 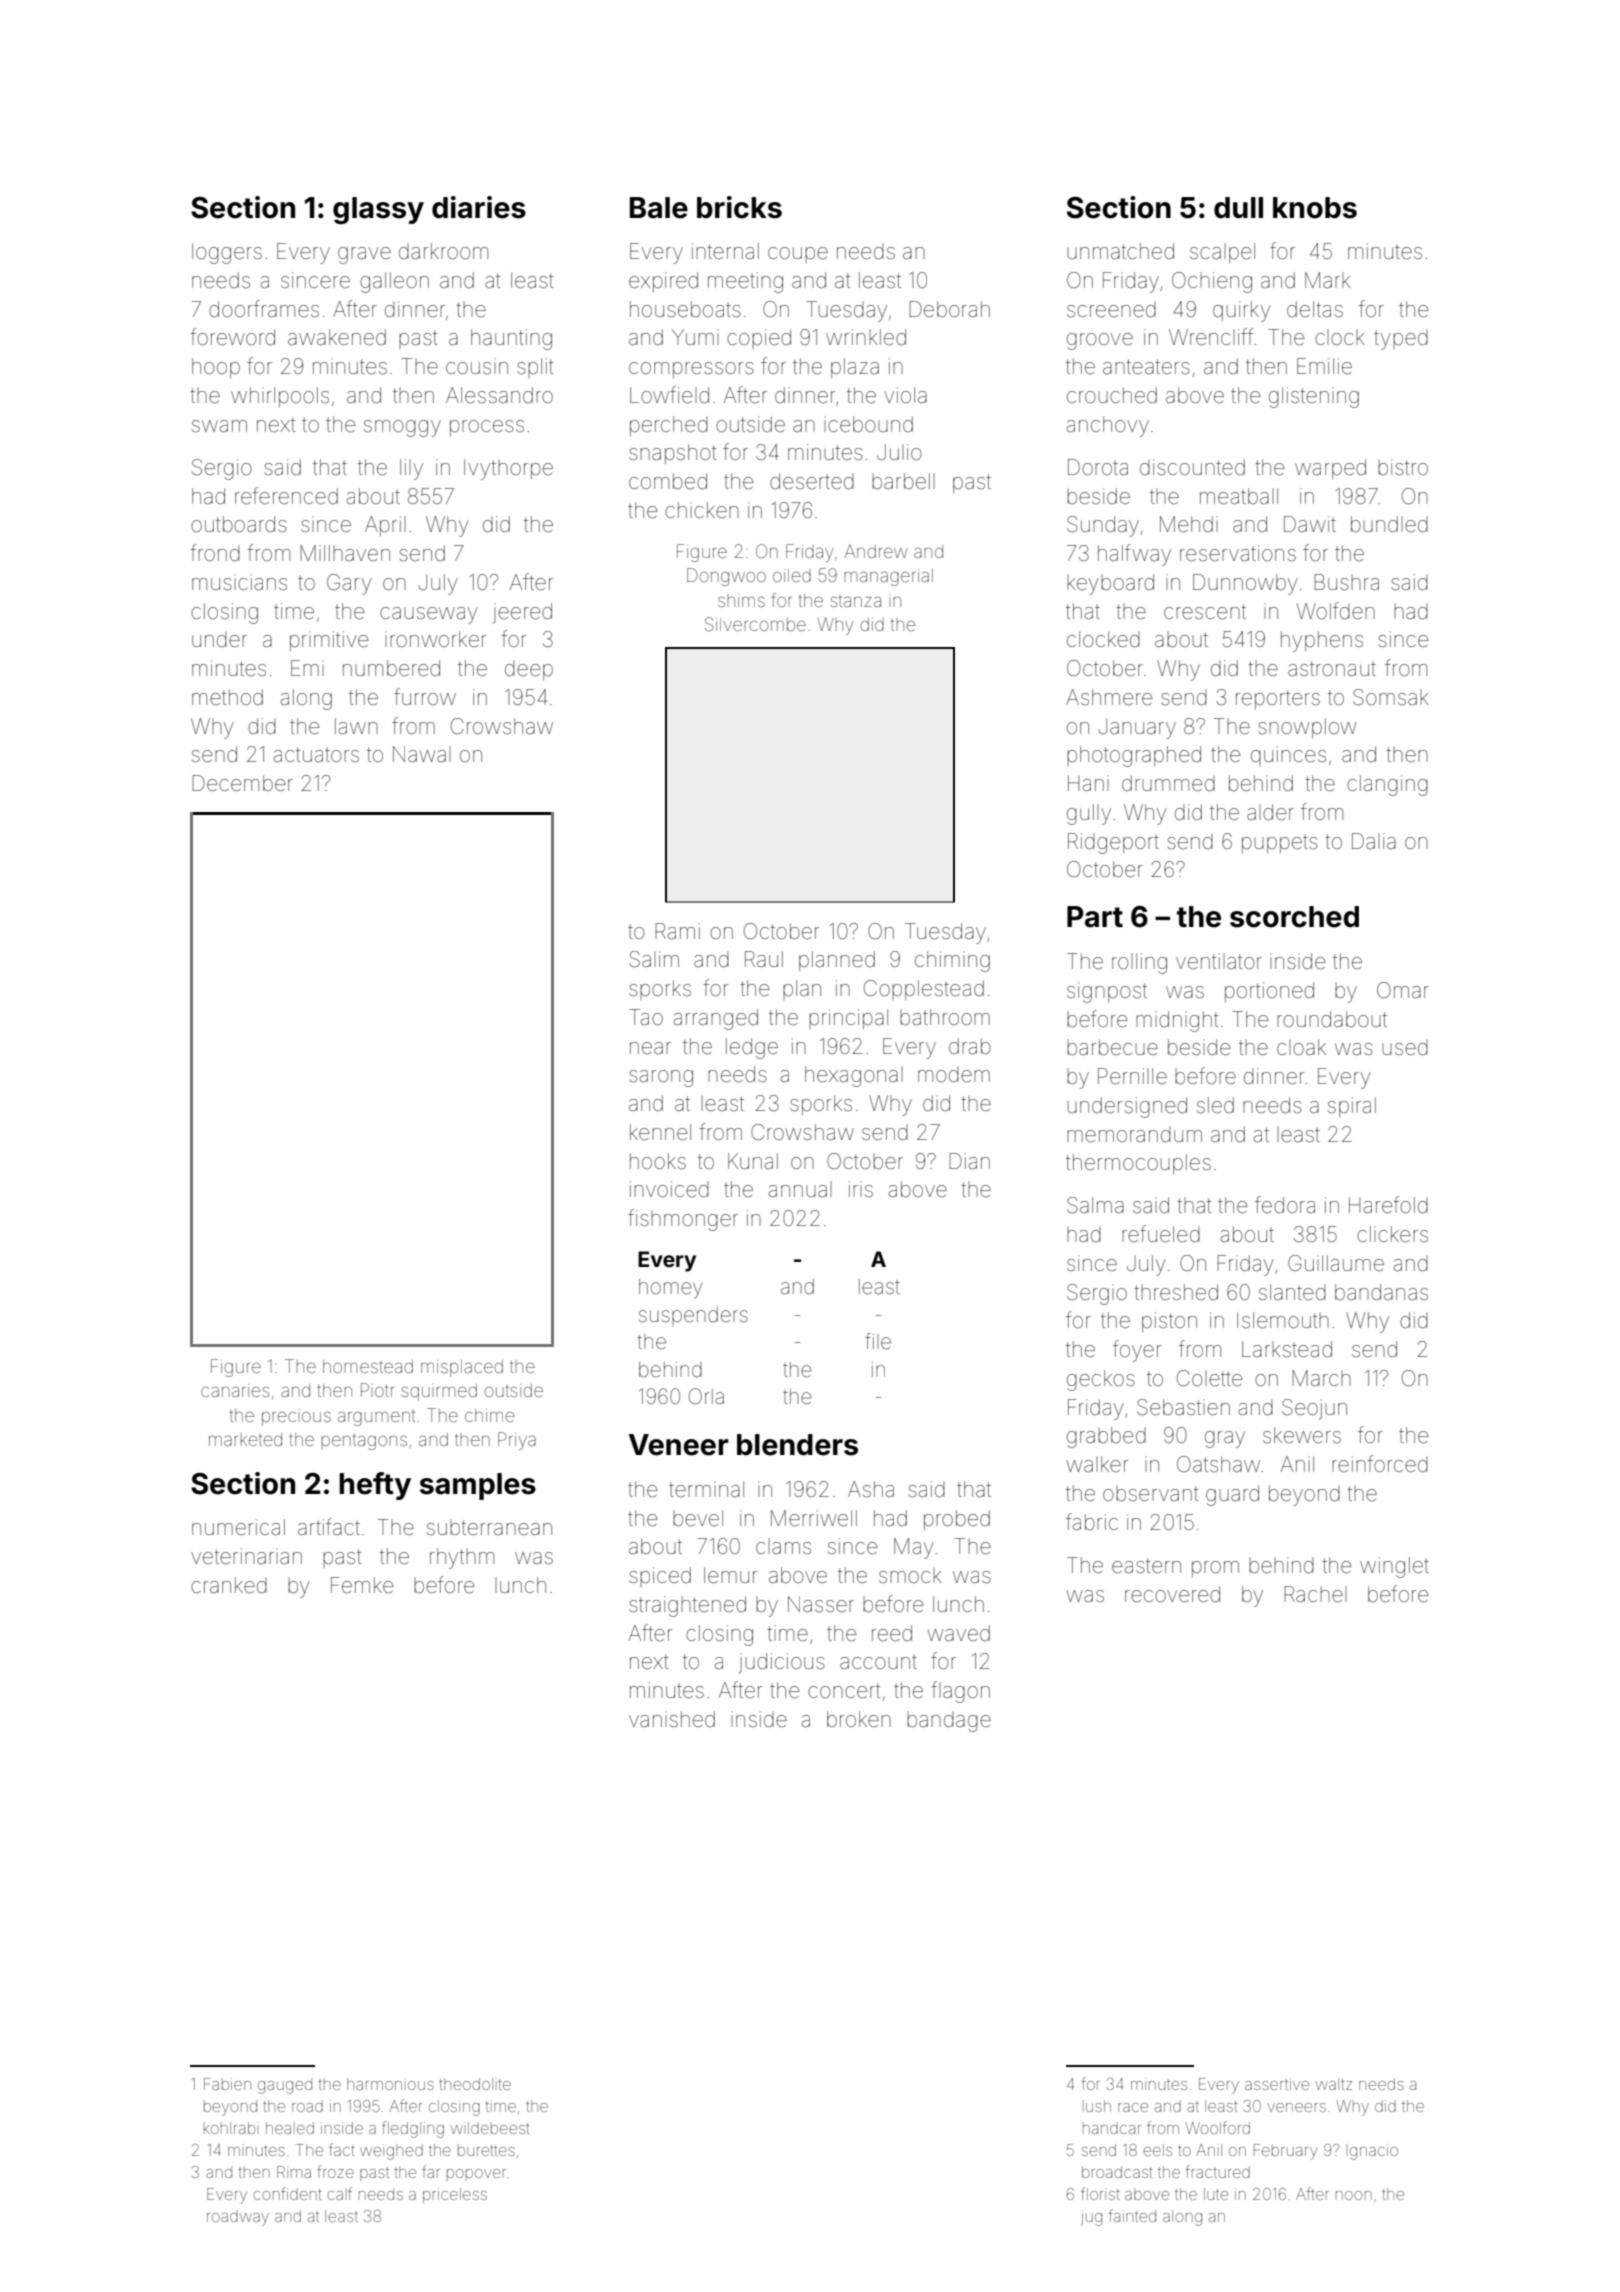 What do you see at coordinates (1285, 1204) in the document?
I see `fedora` at bounding box center [1285, 1204].
